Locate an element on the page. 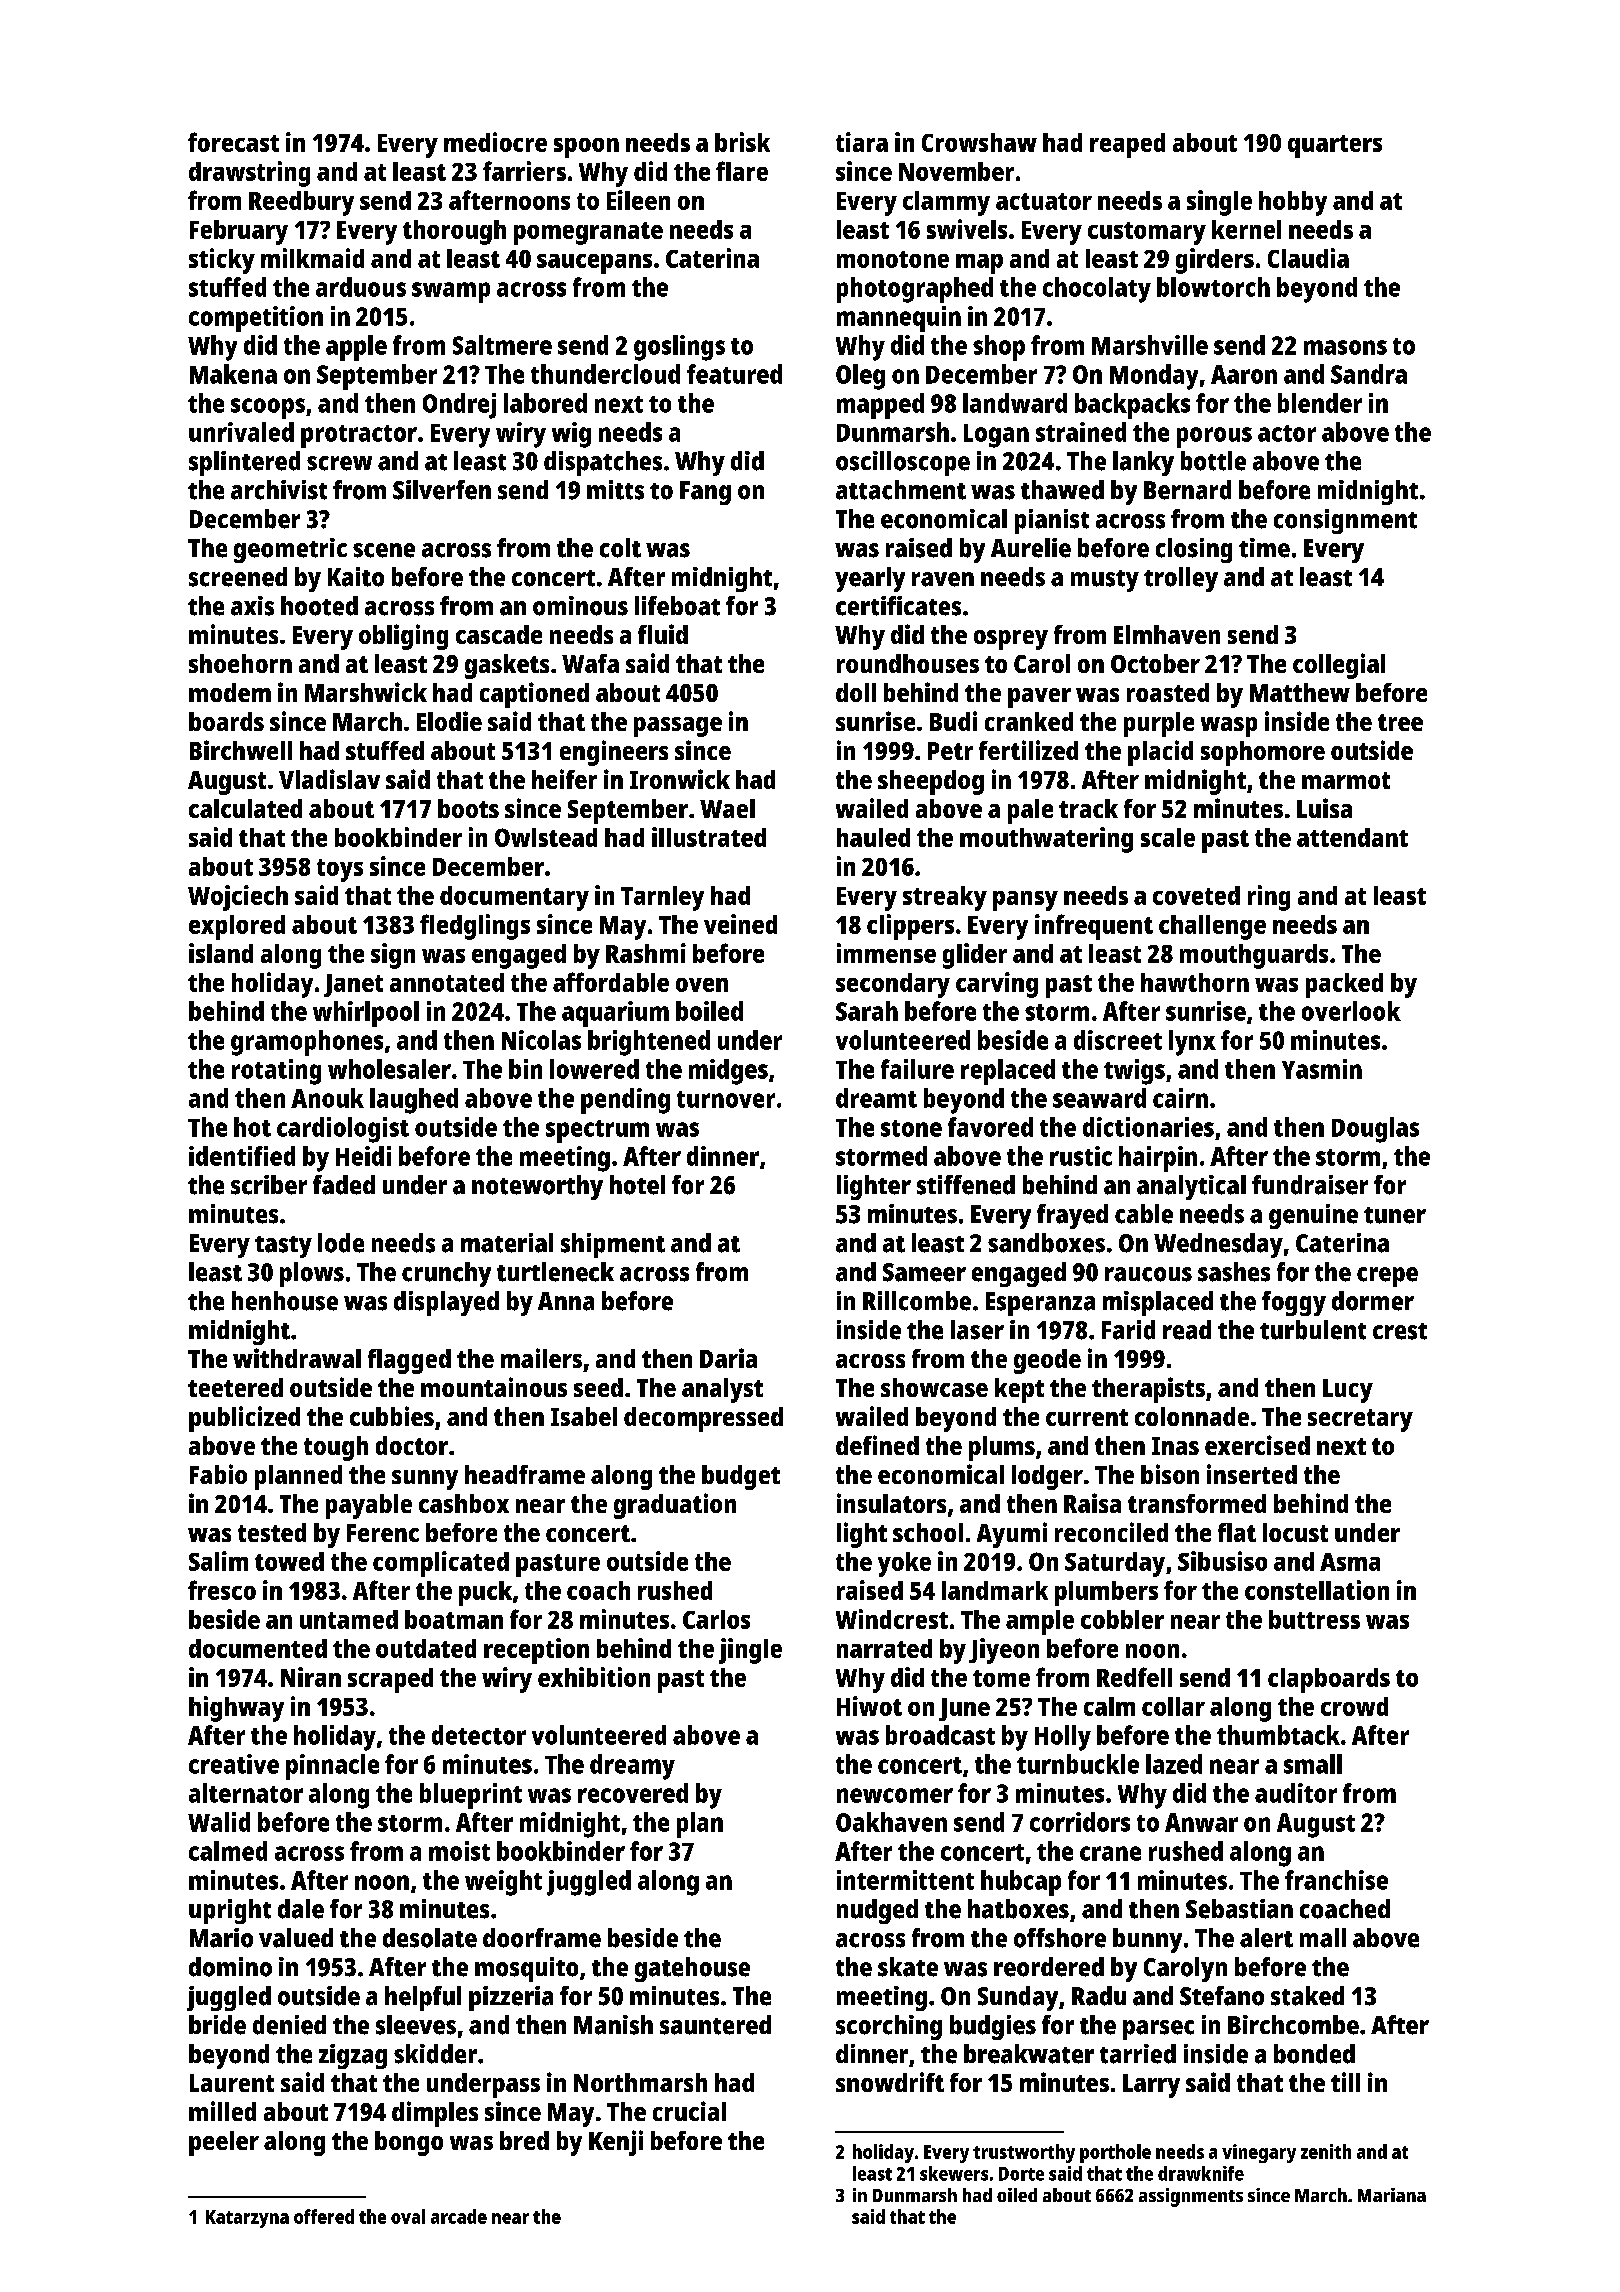  offered is located at coordinates (324, 2216).
